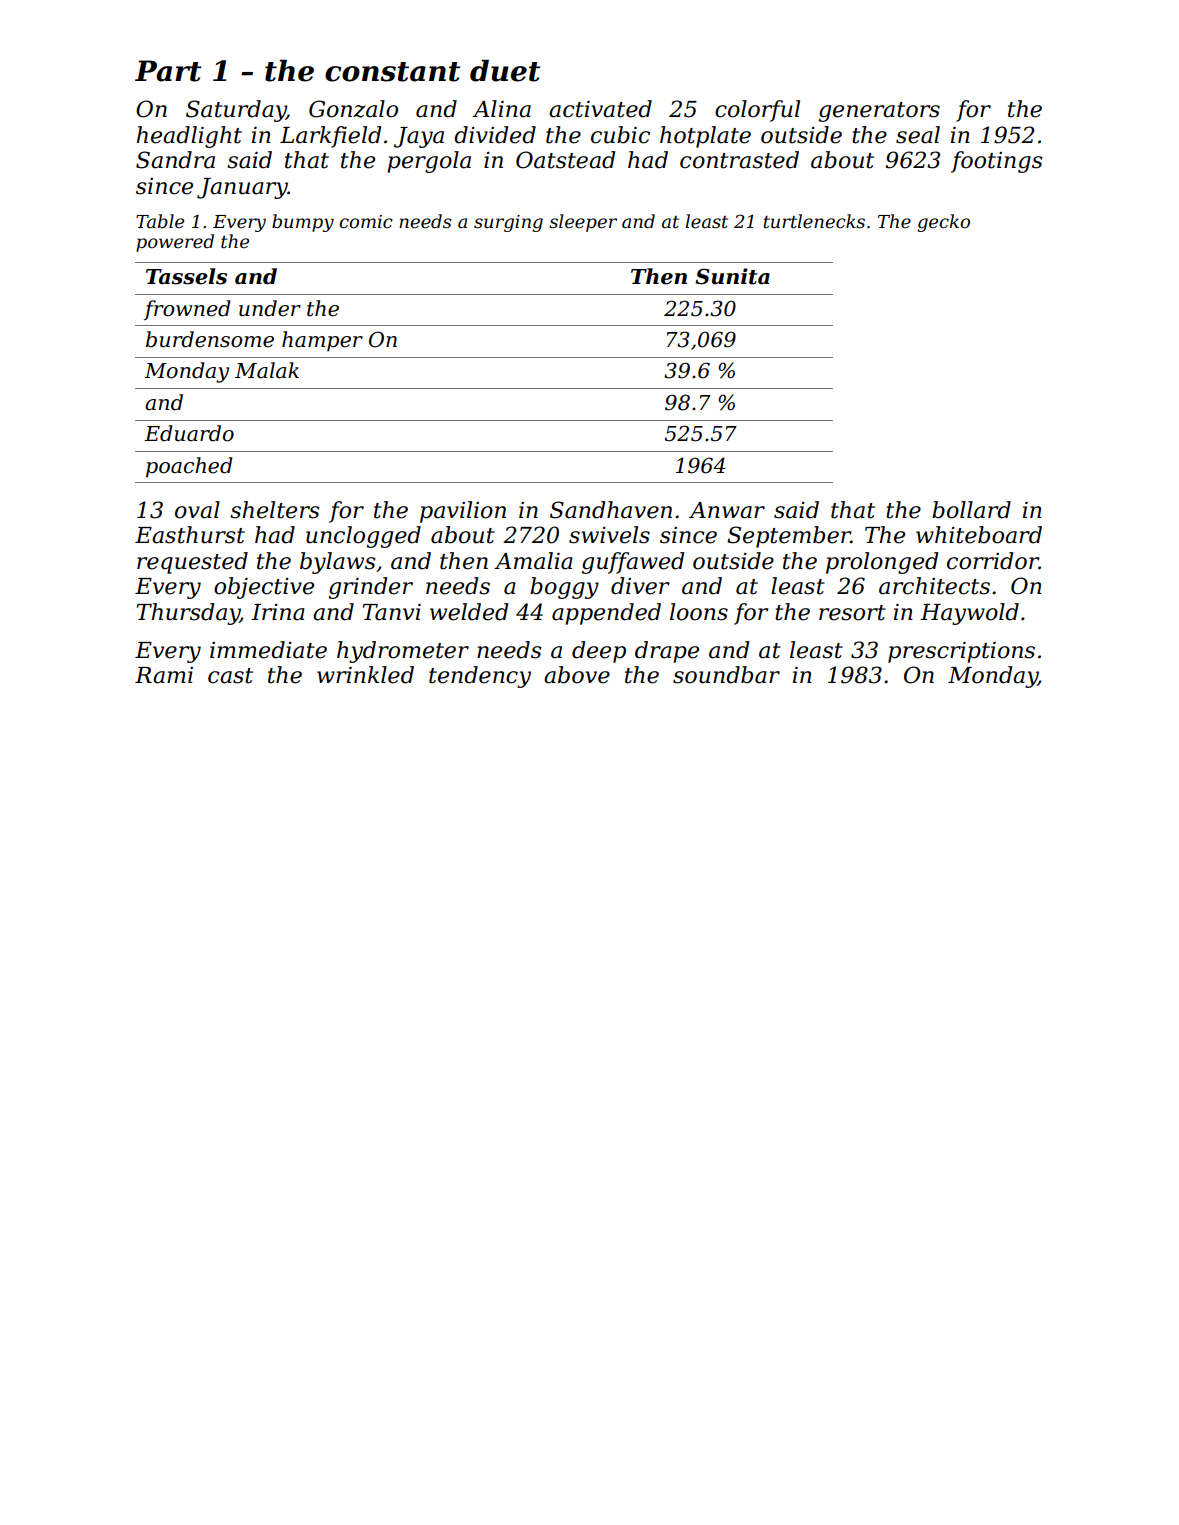  Describe the element at coordinates (732, 276) in the image. I see `Sunita` at that location.
